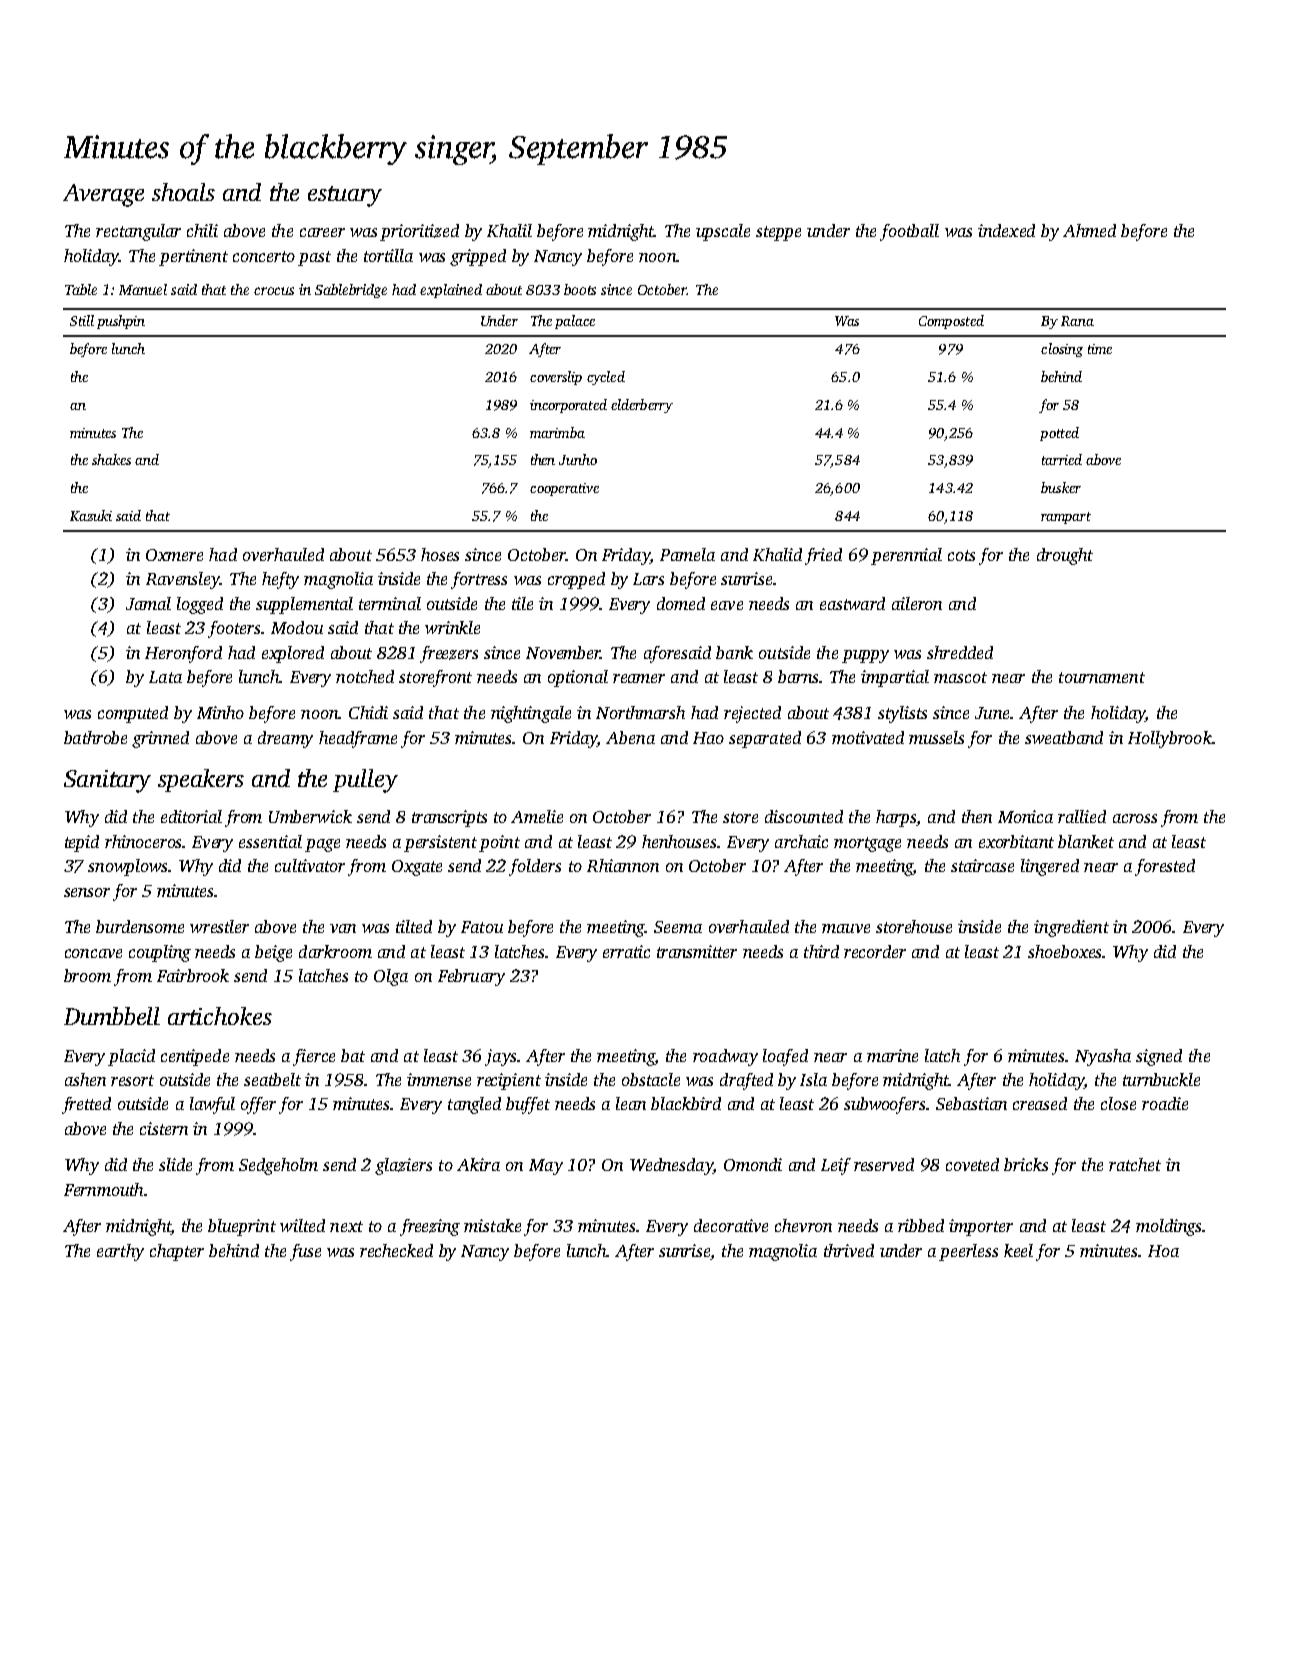  Describe the element at coordinates (165, 677) in the document. I see `Lata` at that location.
